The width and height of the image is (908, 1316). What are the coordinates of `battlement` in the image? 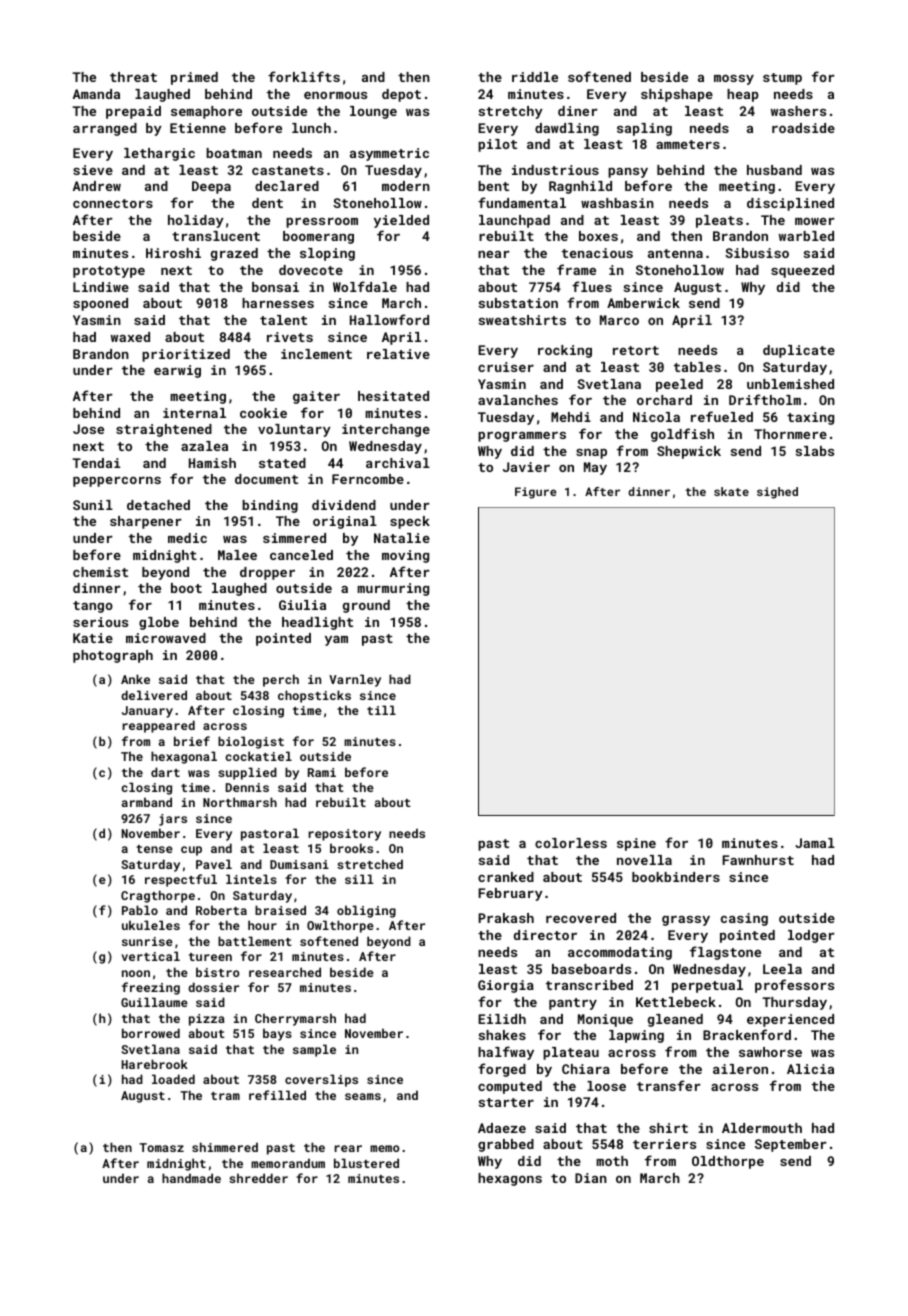 It's located at (255, 941).
